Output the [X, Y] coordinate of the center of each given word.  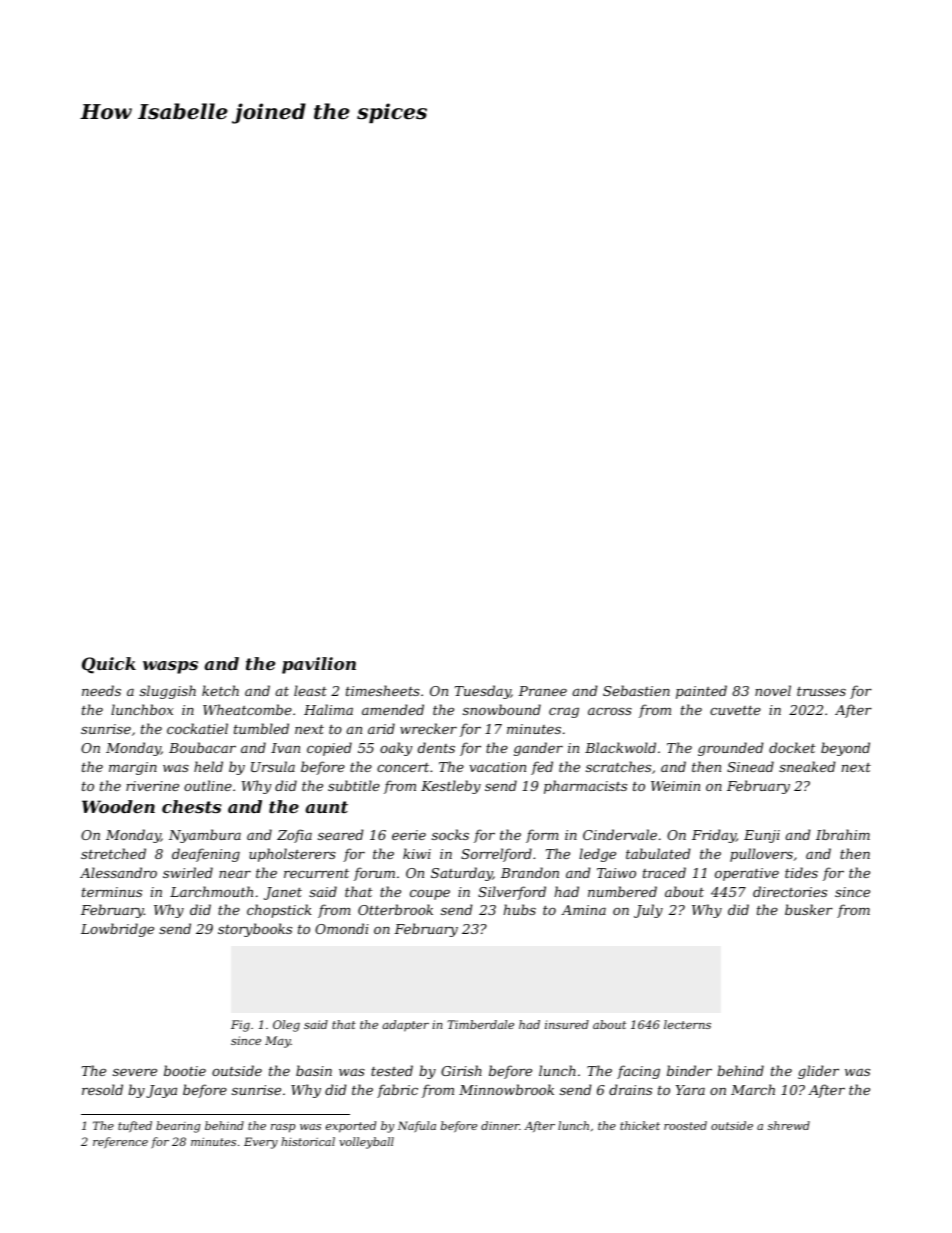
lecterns [687, 1024]
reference [120, 1143]
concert [403, 767]
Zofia [294, 836]
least [310, 690]
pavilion [319, 665]
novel [773, 690]
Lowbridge [117, 930]
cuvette [735, 710]
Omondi [342, 928]
